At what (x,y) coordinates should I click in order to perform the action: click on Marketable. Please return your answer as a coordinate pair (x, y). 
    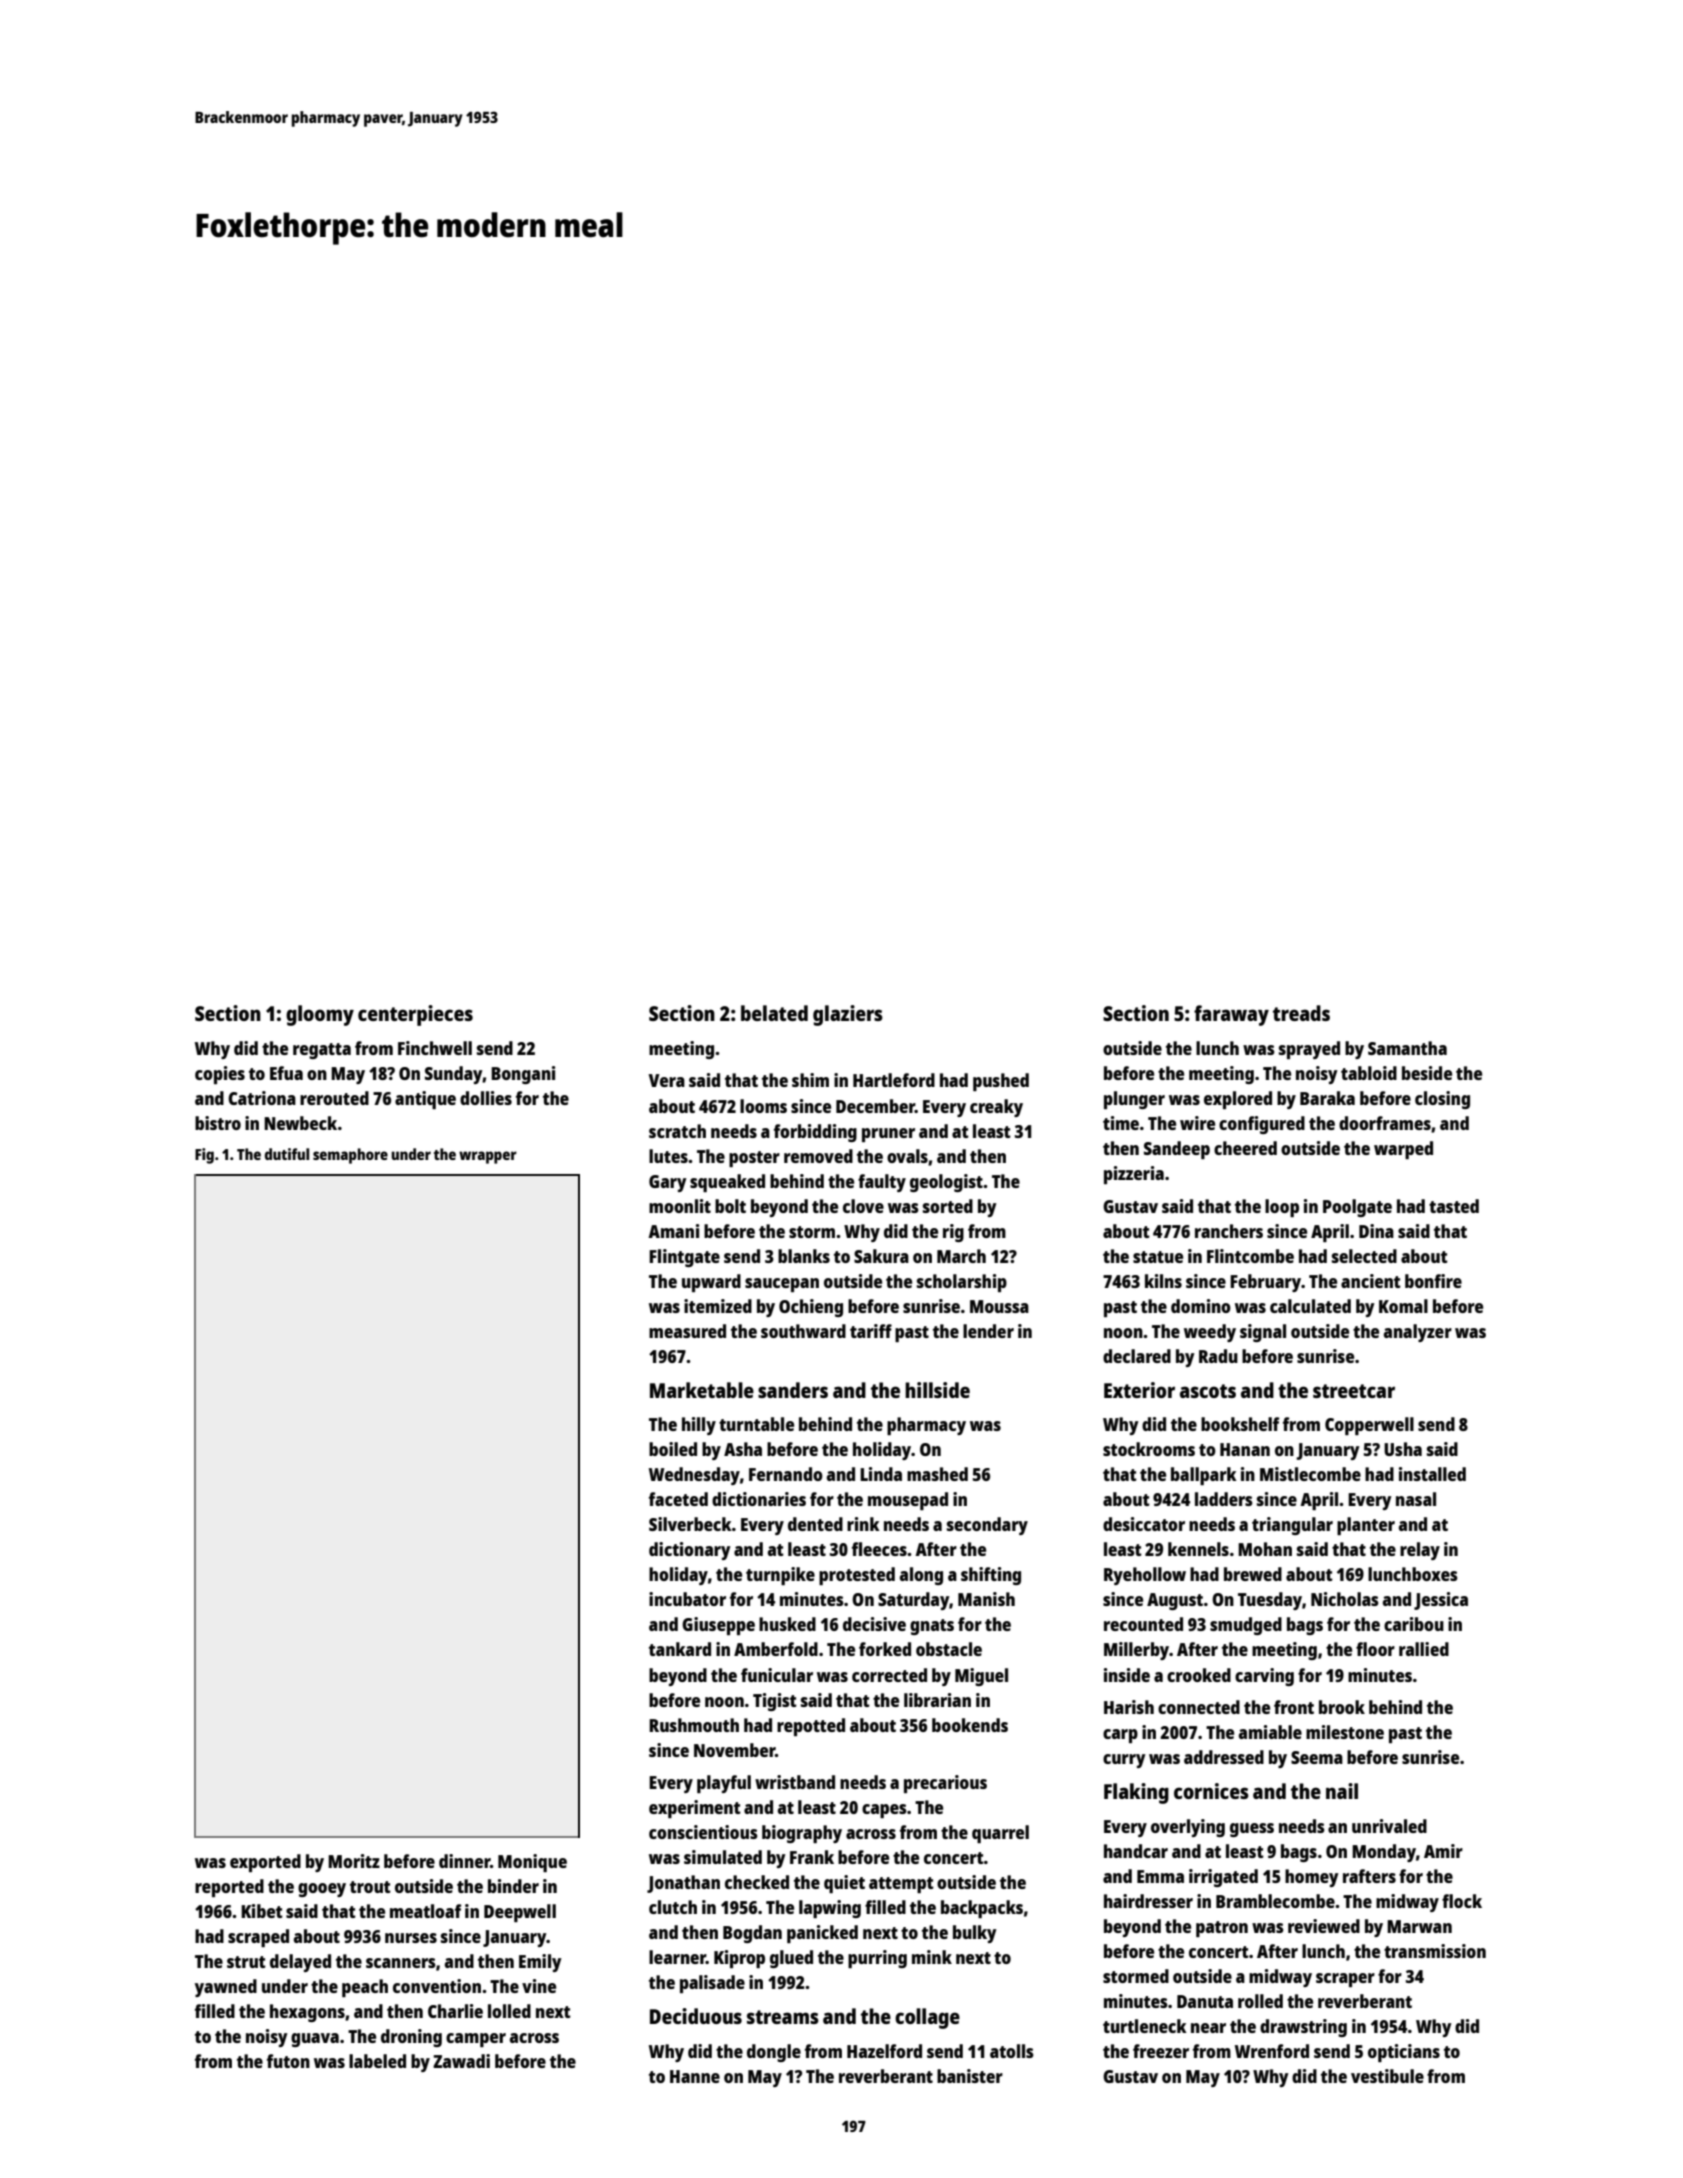
    Looking at the image, I should click on (702, 1390).
